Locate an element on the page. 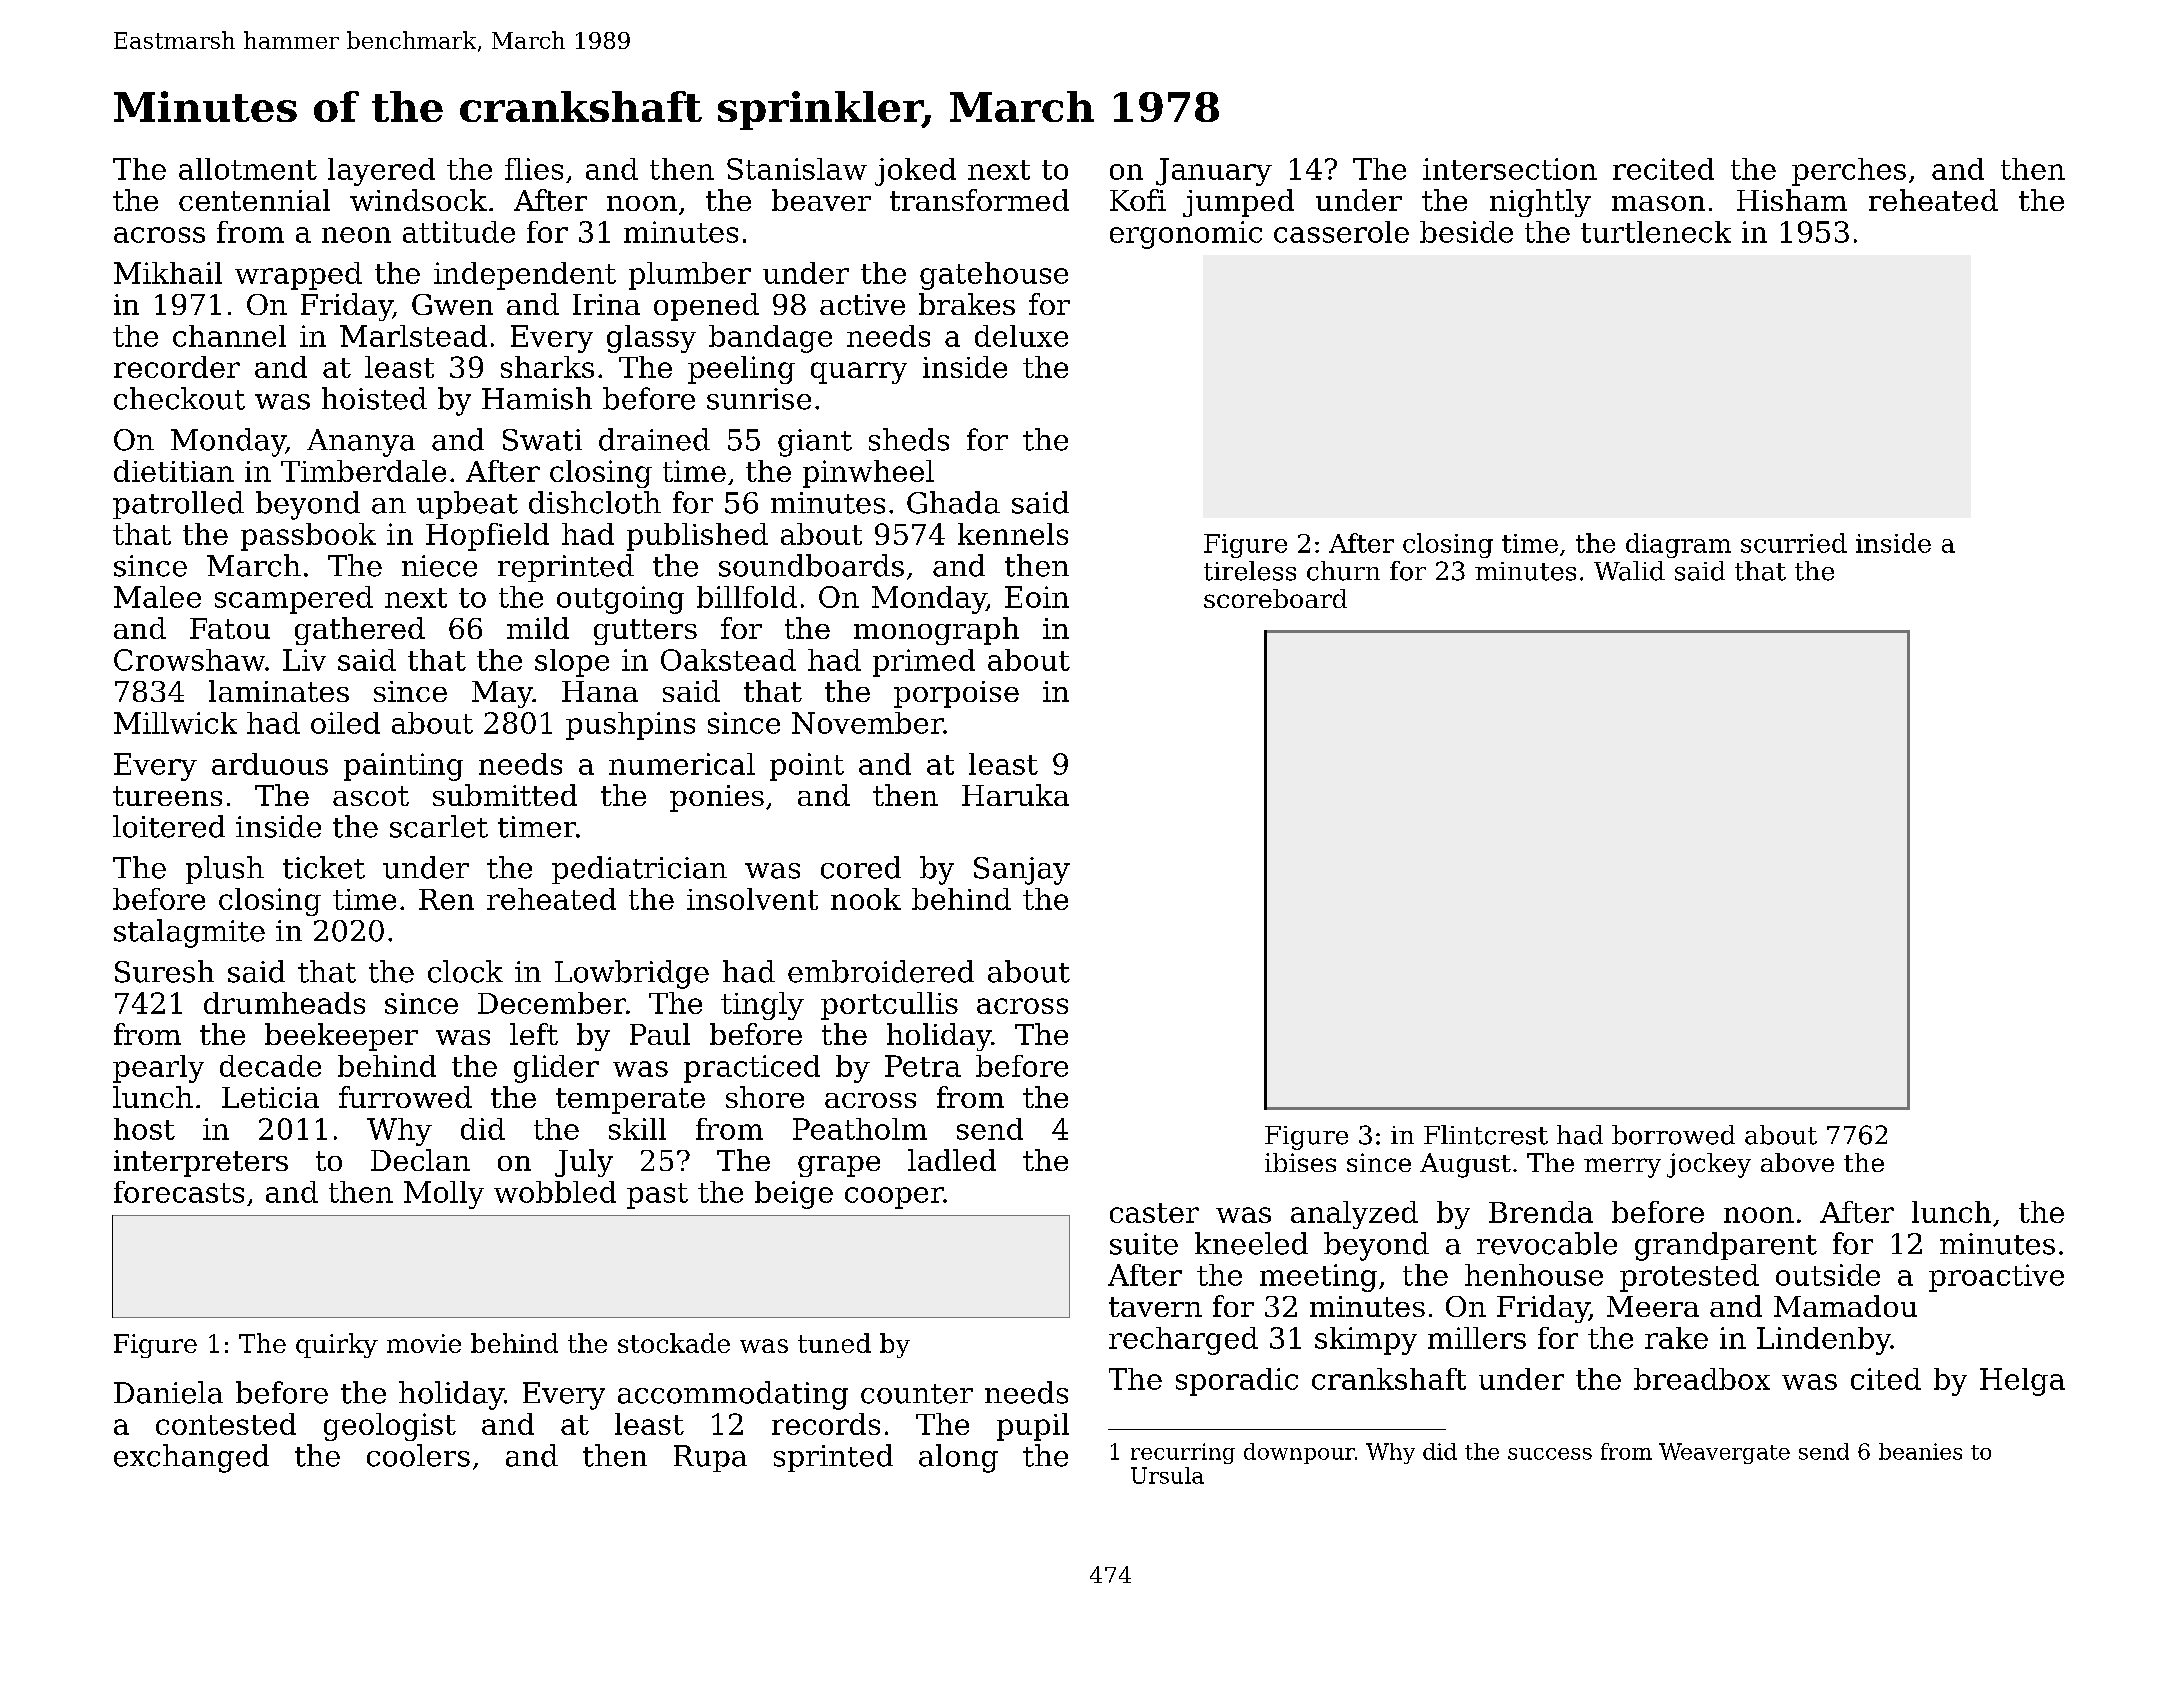  Leticia is located at coordinates (270, 1097).
